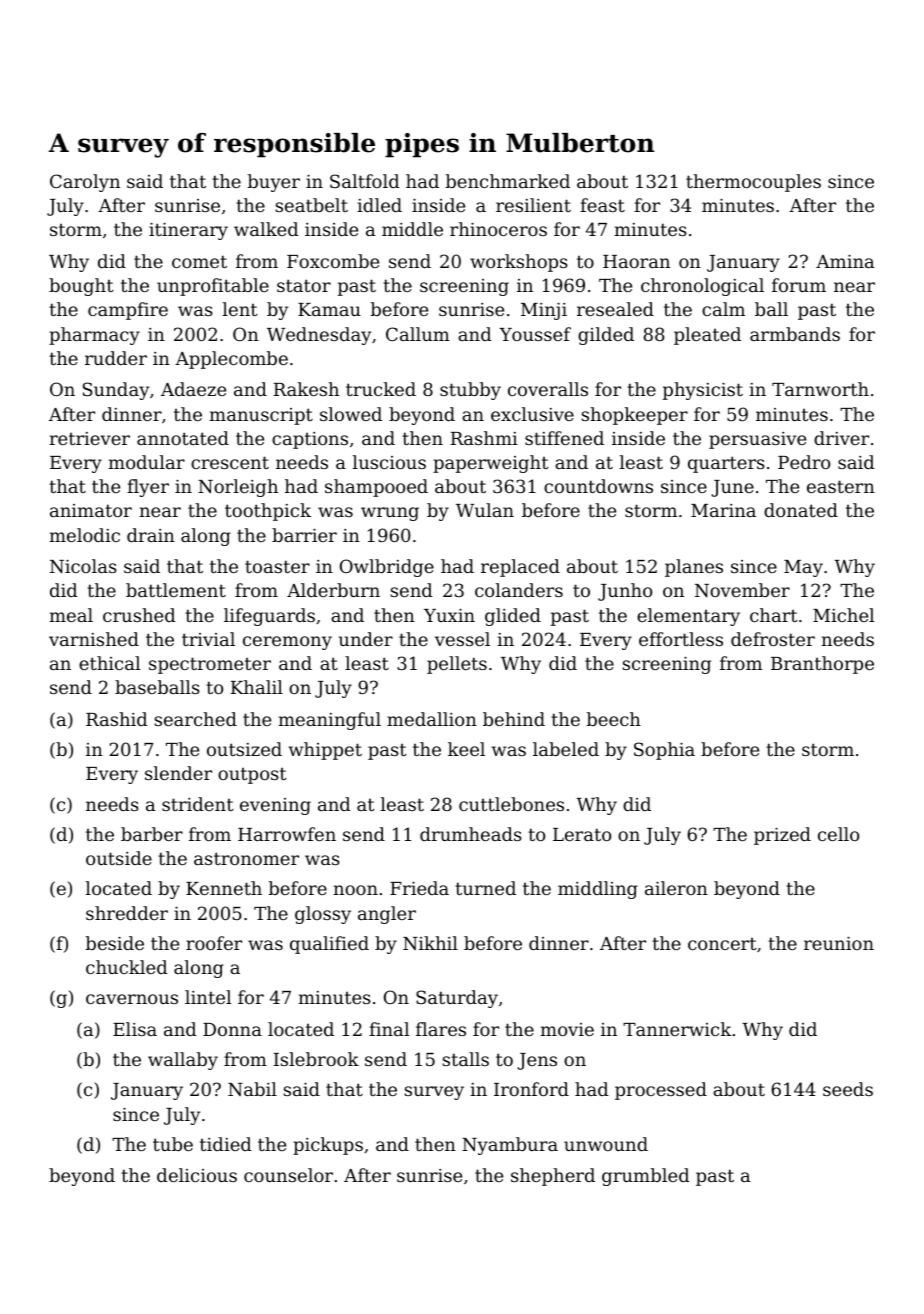 Image resolution: width=924 pixels, height=1314 pixels. I want to click on reunion, so click(839, 943).
